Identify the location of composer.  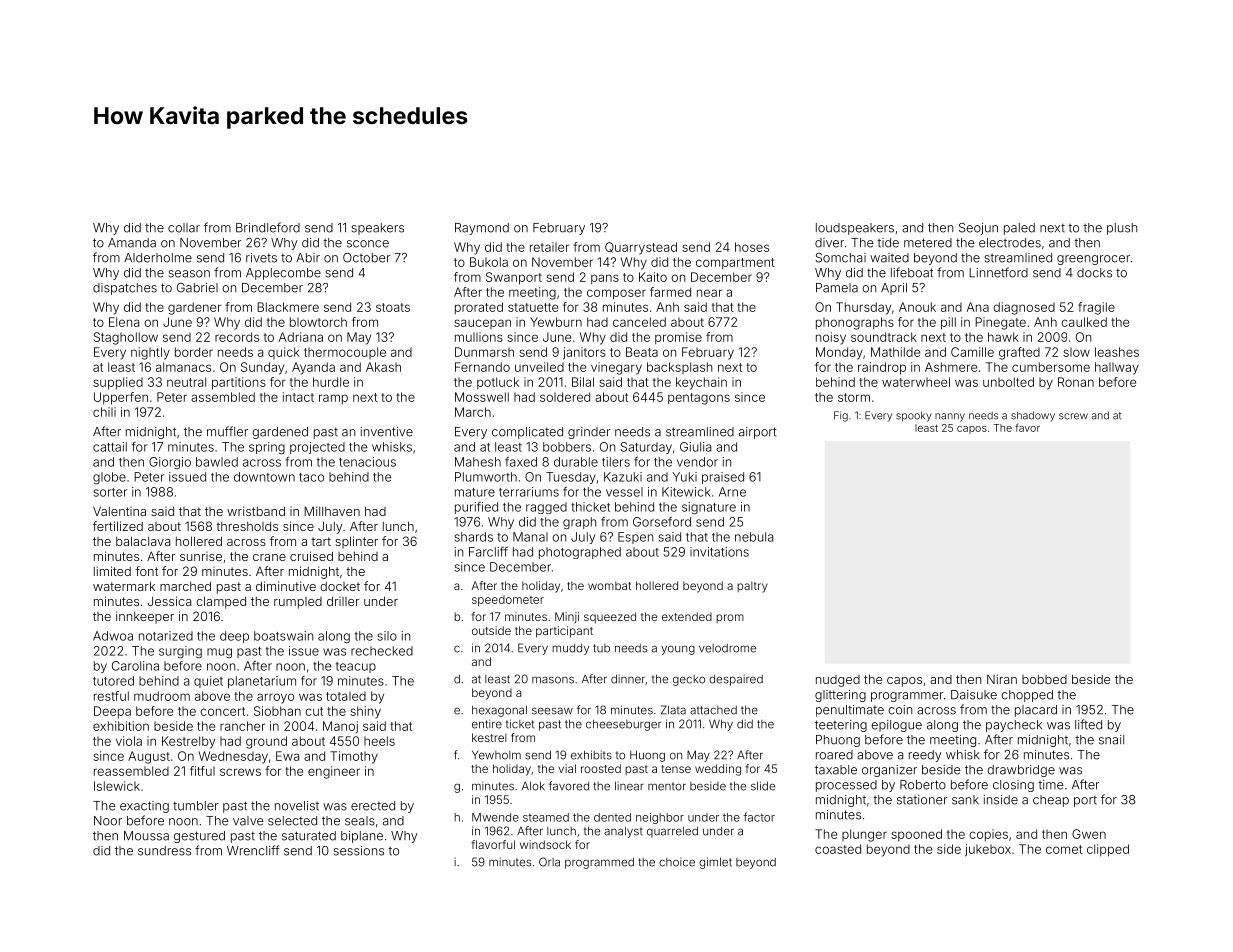
(616, 294).
